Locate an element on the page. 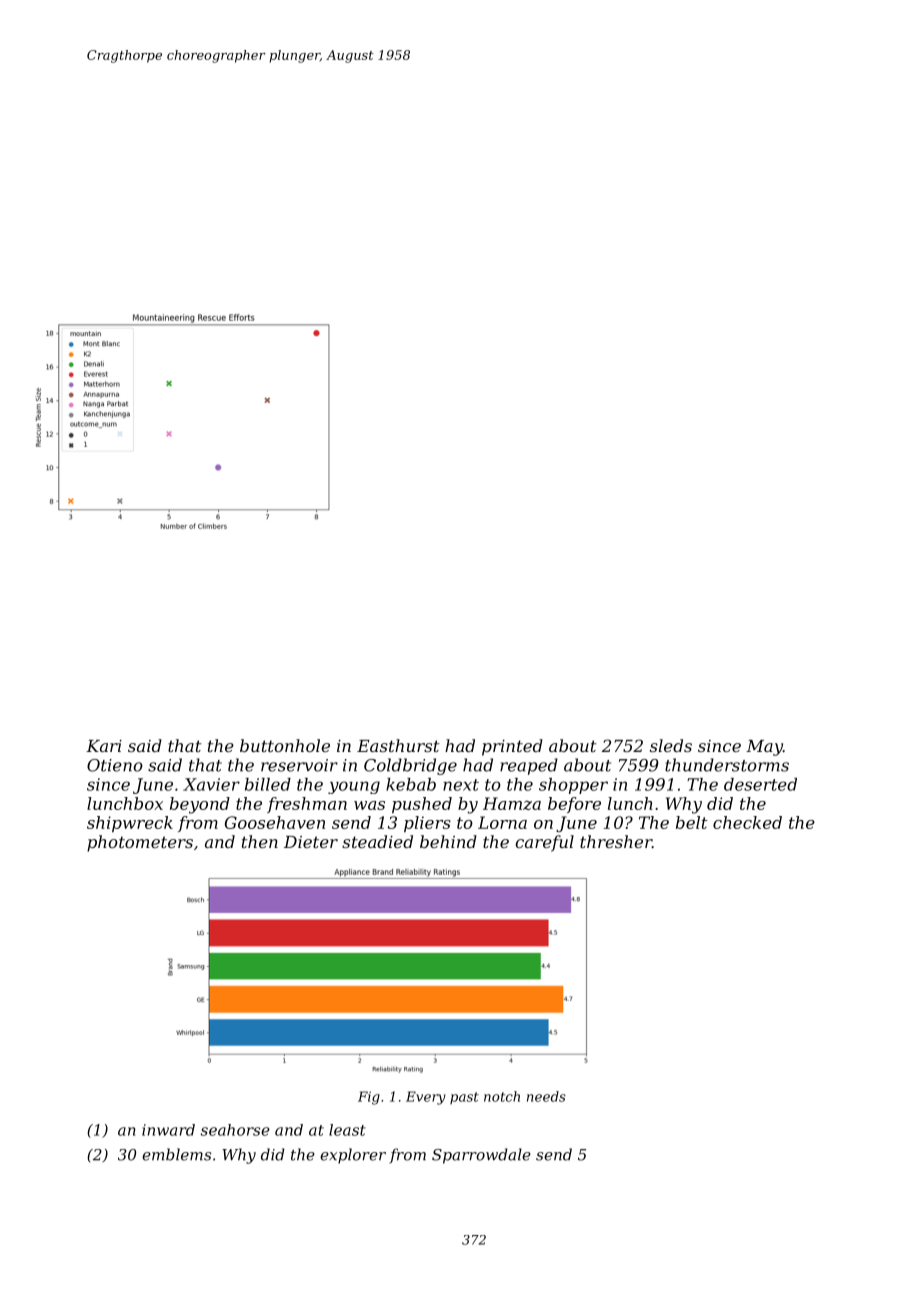  careful is located at coordinates (544, 843).
